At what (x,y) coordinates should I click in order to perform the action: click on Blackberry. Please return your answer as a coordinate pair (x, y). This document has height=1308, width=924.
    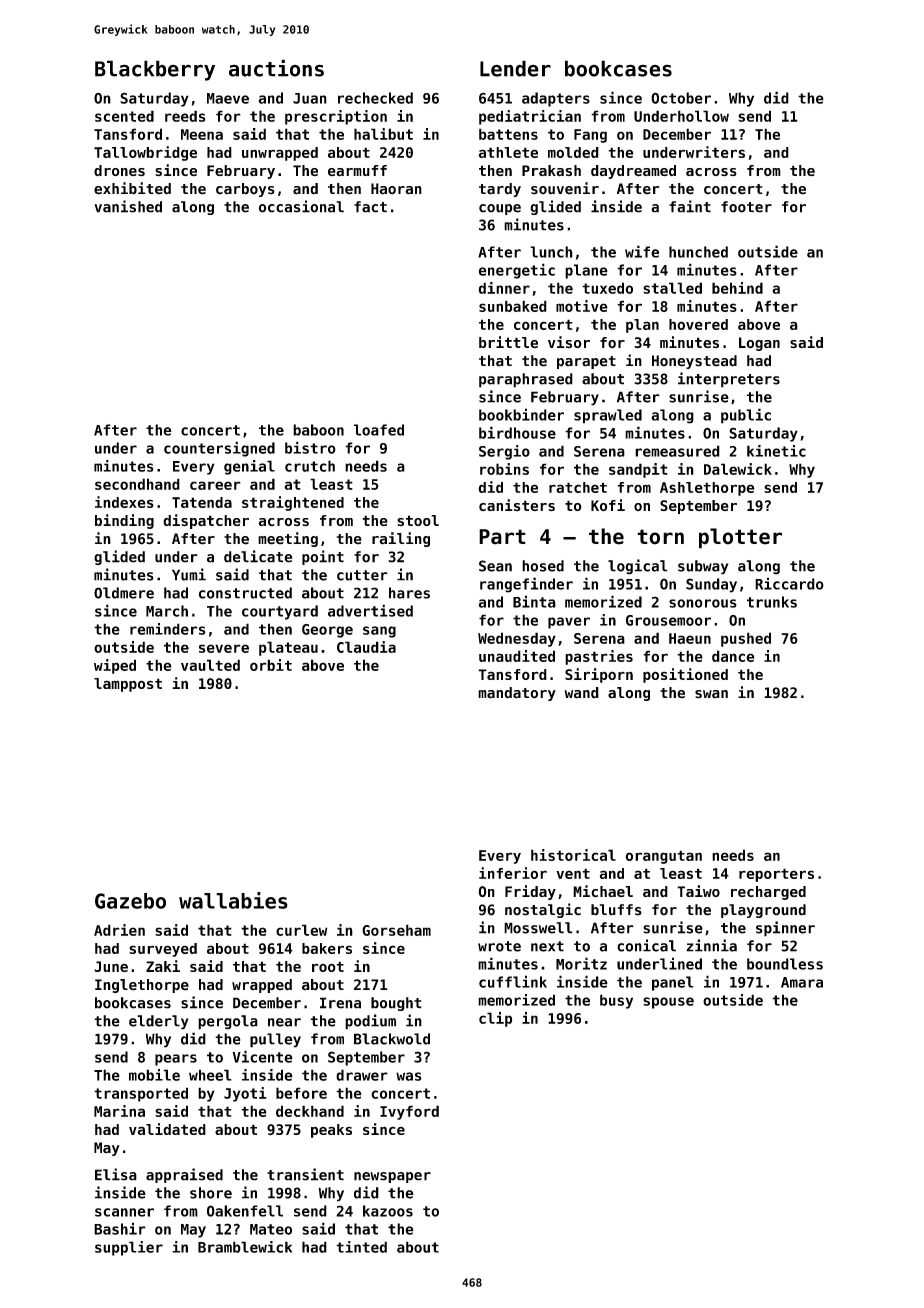
    Looking at the image, I should click on (155, 70).
